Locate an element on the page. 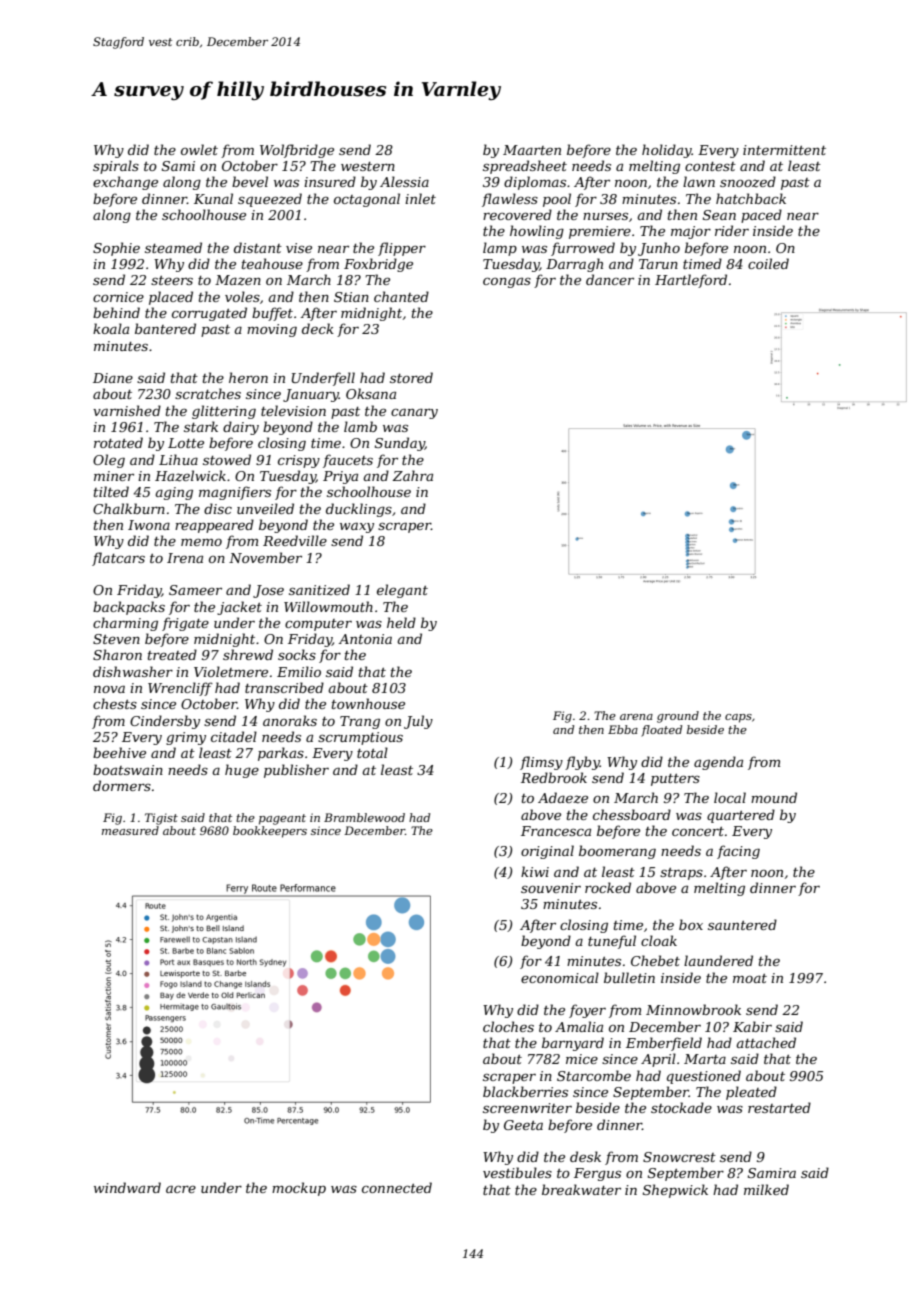  bevel is located at coordinates (250, 181).
